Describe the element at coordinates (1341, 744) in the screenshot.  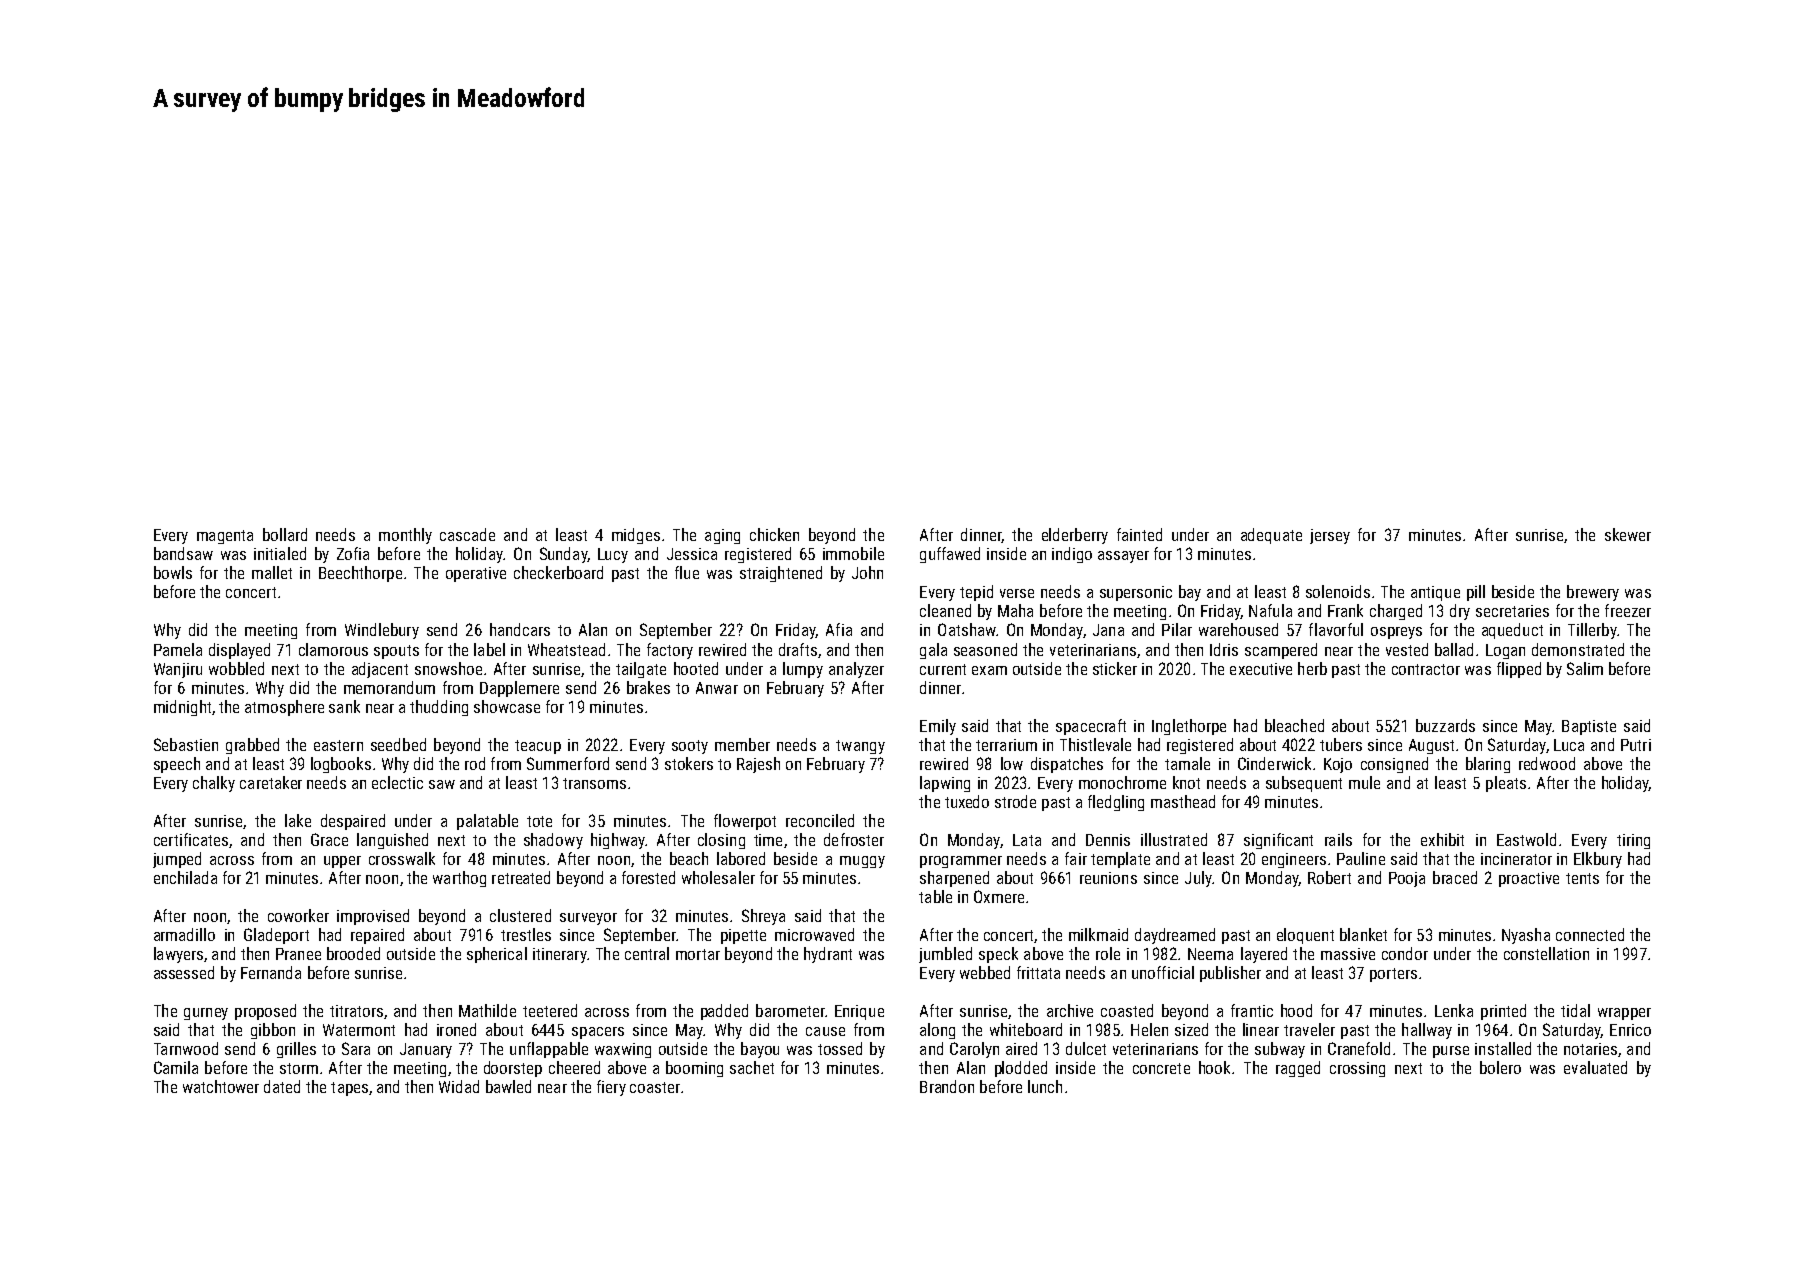
I see `tubers` at that location.
